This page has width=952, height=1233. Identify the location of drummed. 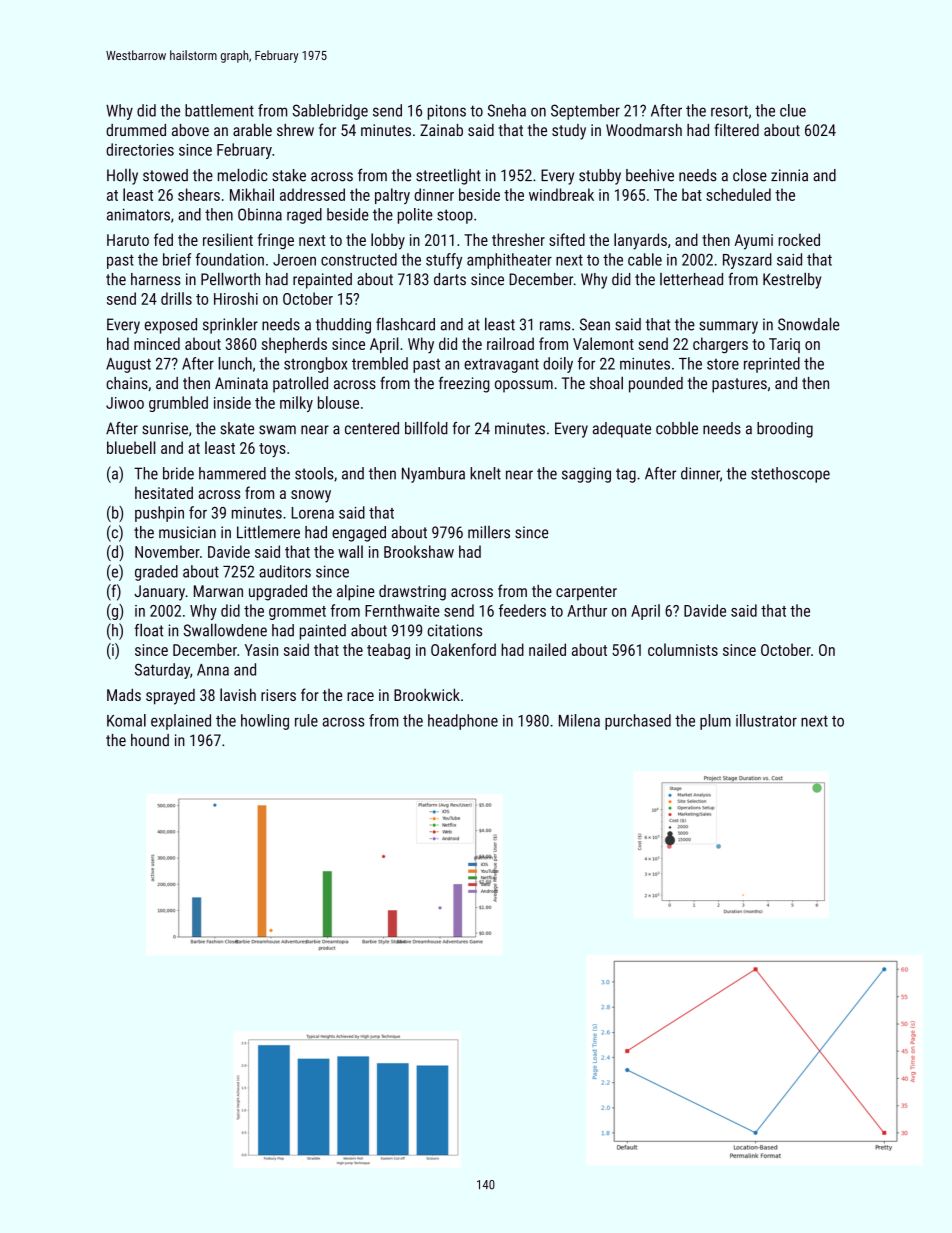
(136, 130).
